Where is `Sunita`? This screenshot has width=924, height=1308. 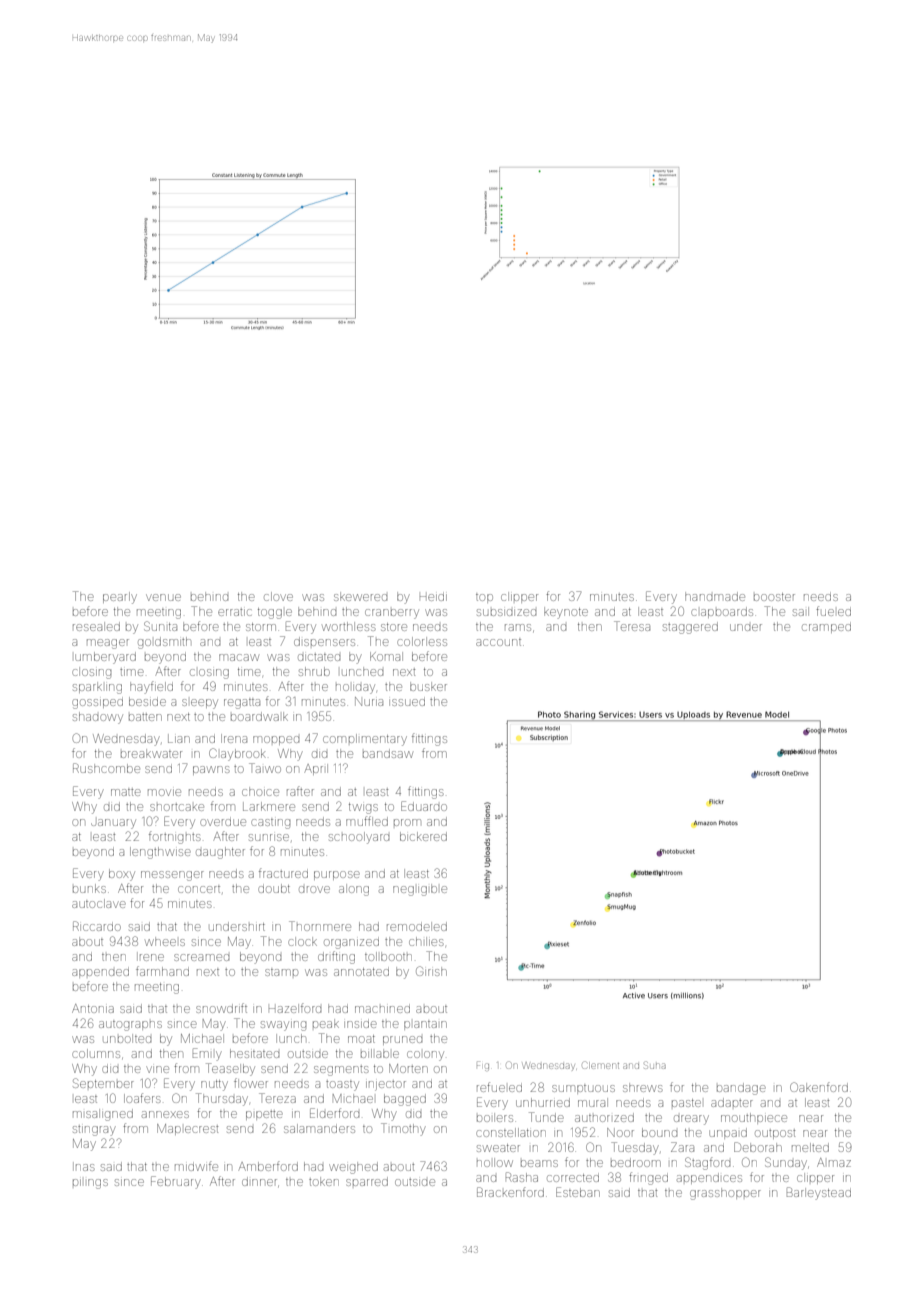
Sunita is located at coordinates (160, 626).
